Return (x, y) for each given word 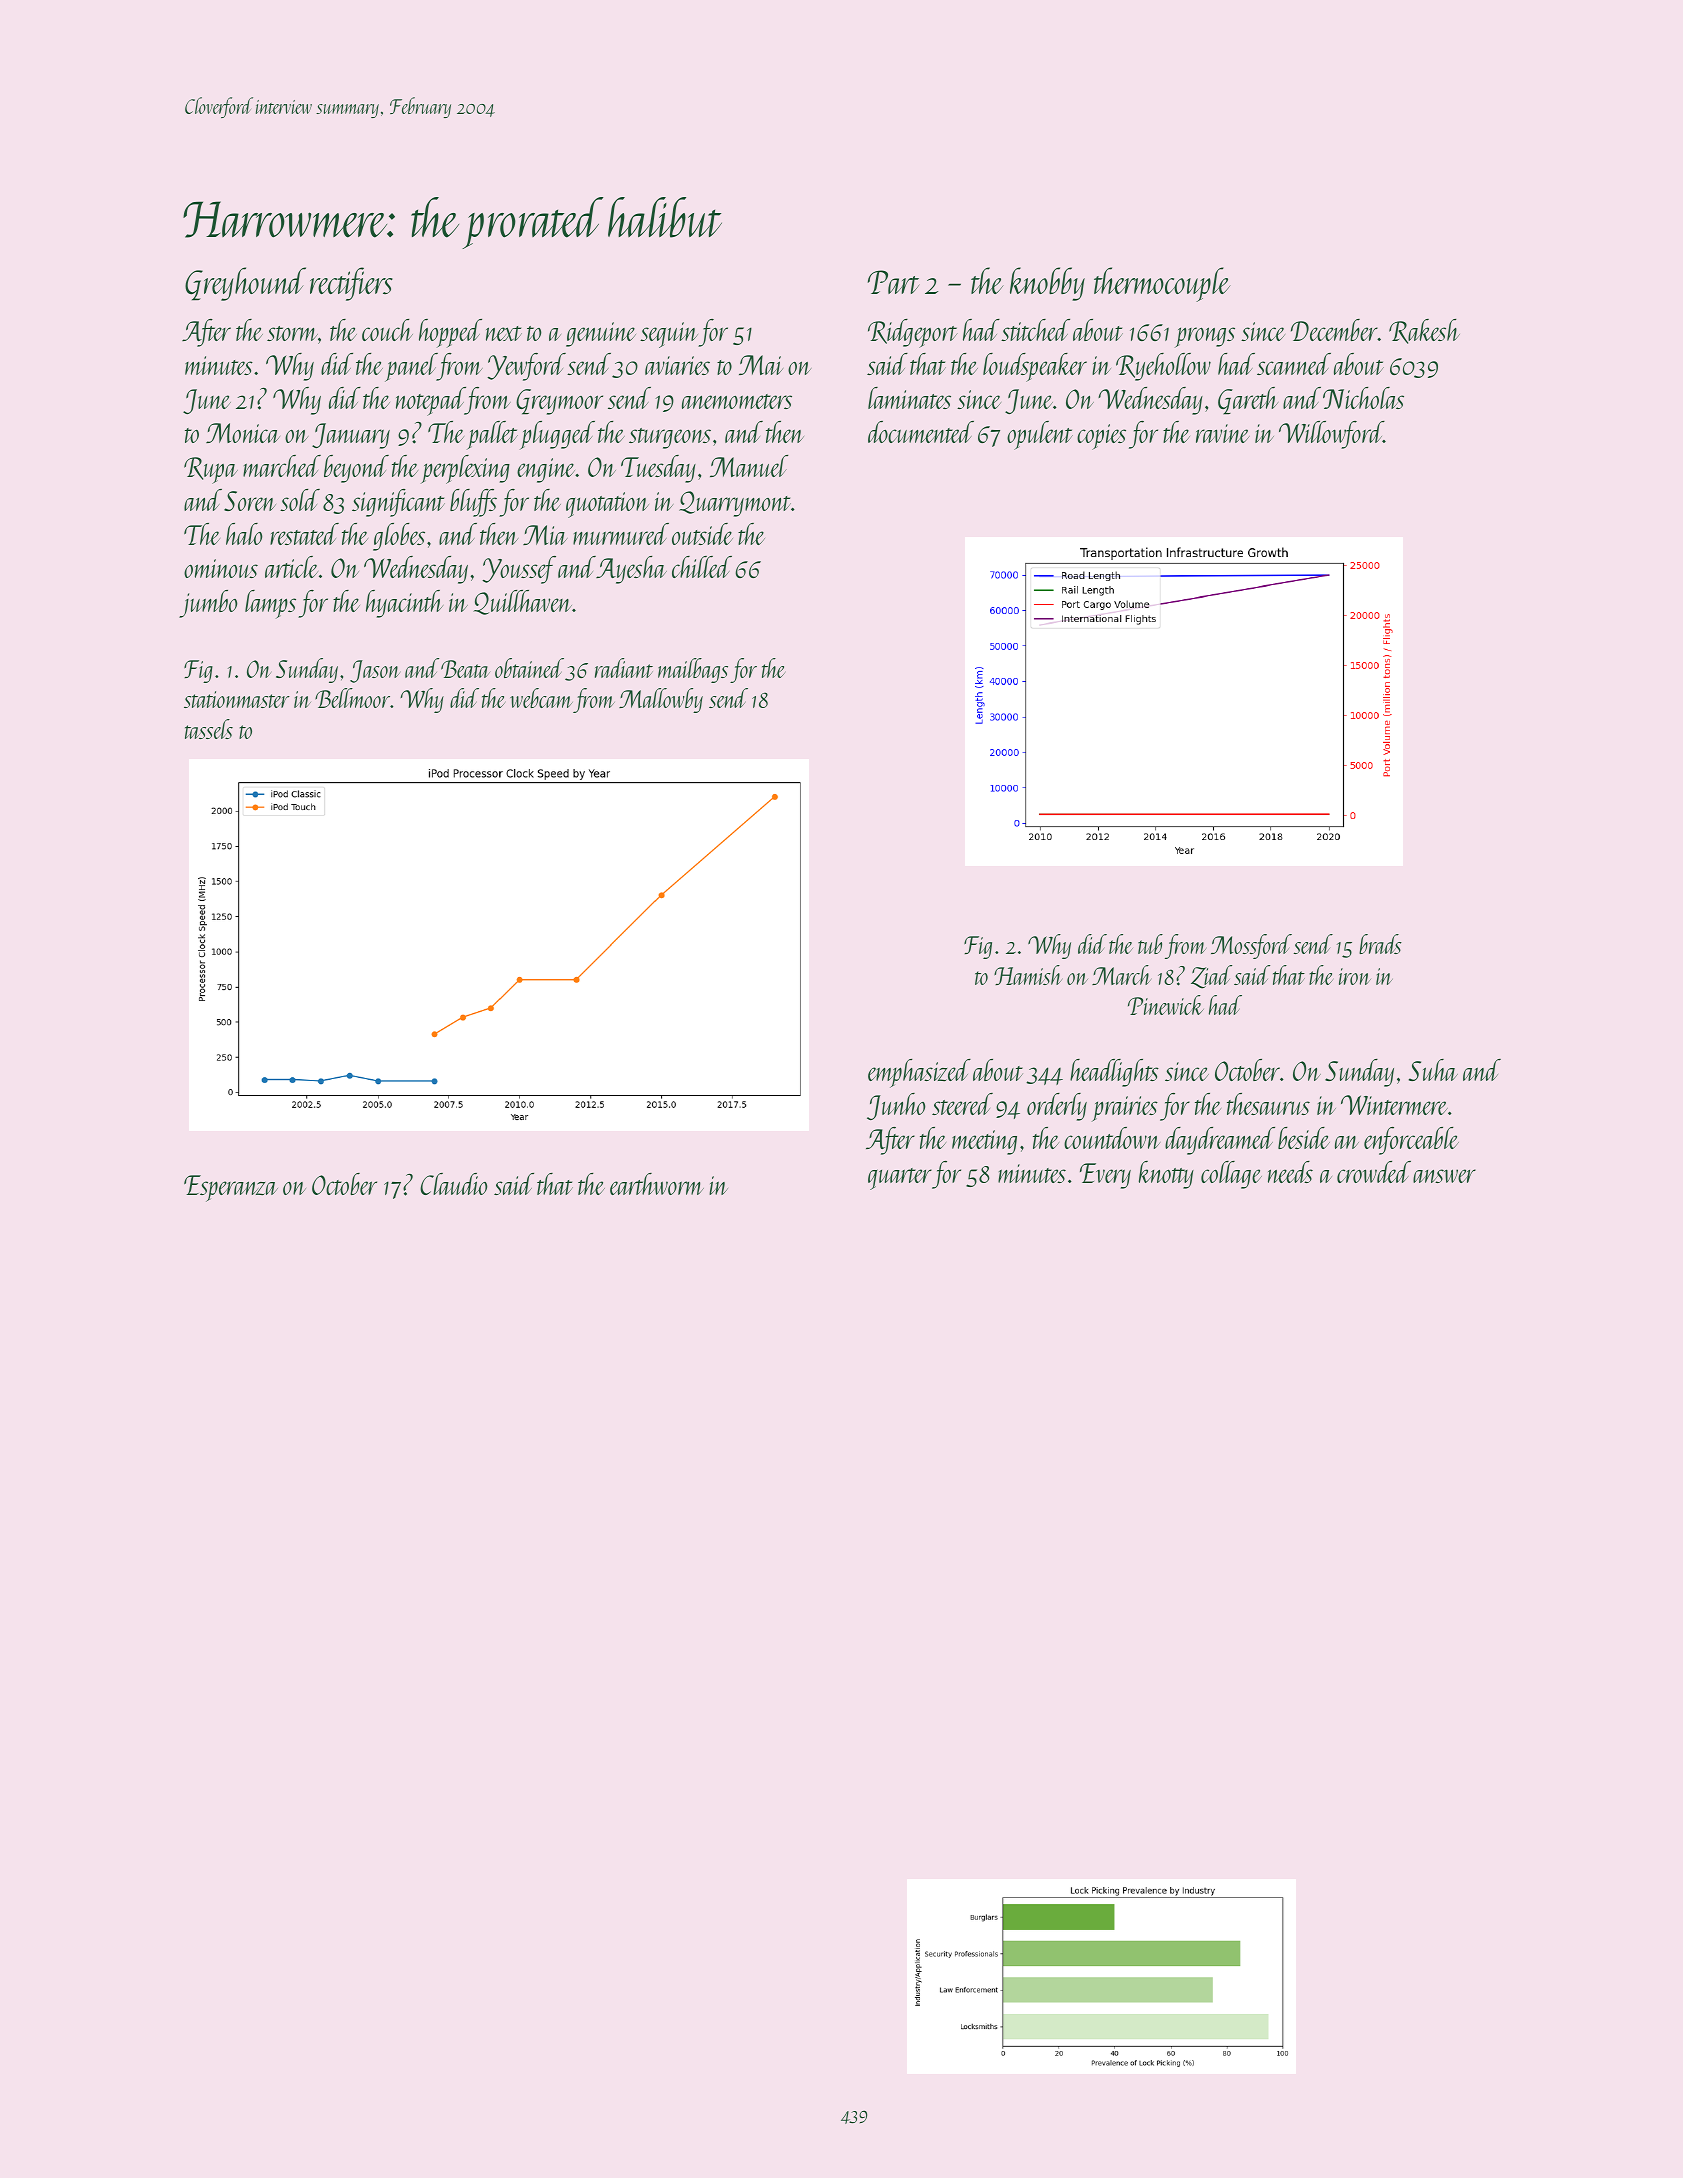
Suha (1433, 1070)
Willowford (1331, 435)
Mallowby (661, 700)
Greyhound (245, 284)
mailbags (693, 670)
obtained (529, 668)
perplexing (465, 469)
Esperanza (231, 1188)
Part (894, 282)
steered (962, 1104)
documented (921, 432)
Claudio (453, 1184)
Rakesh (1424, 331)
